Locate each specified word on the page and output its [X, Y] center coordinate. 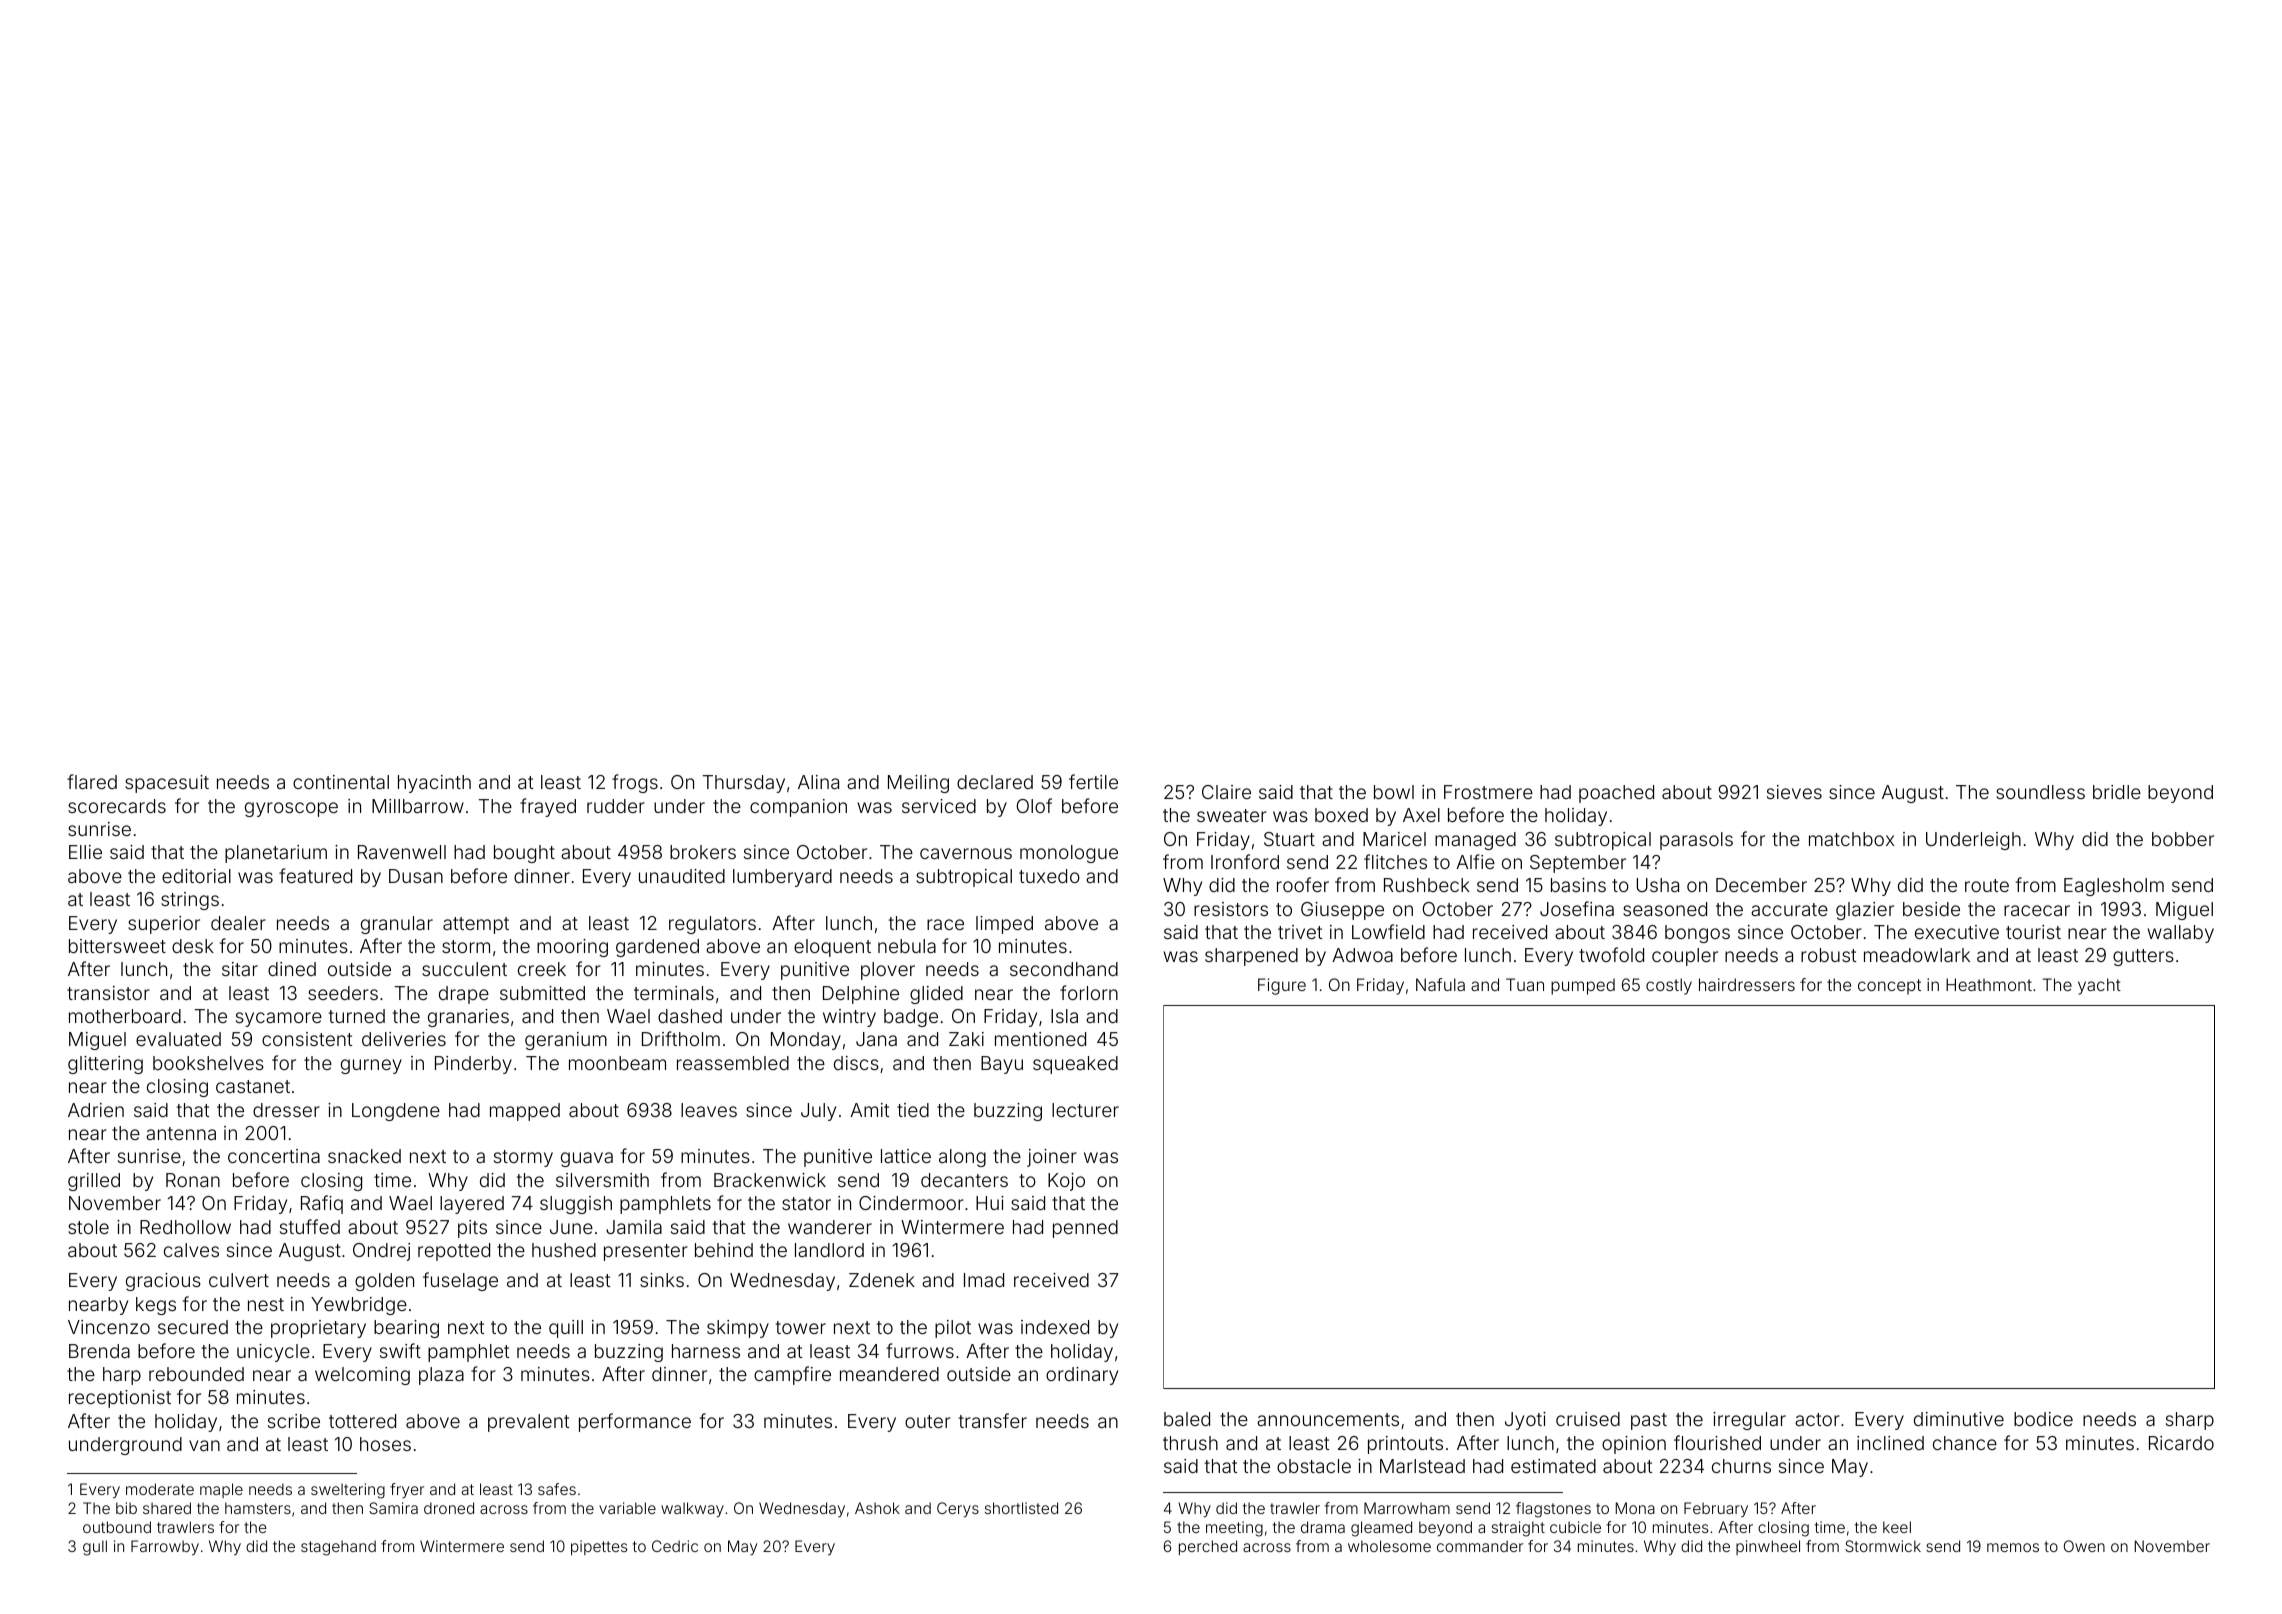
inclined [1890, 1443]
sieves [1794, 792]
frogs [635, 783]
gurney [371, 1066]
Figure [1282, 986]
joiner [1052, 1158]
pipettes [599, 1547]
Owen [2084, 1546]
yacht [2099, 986]
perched [1208, 1547]
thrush [1190, 1443]
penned [1085, 1229]
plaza [441, 1376]
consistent [307, 1039]
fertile [1093, 781]
